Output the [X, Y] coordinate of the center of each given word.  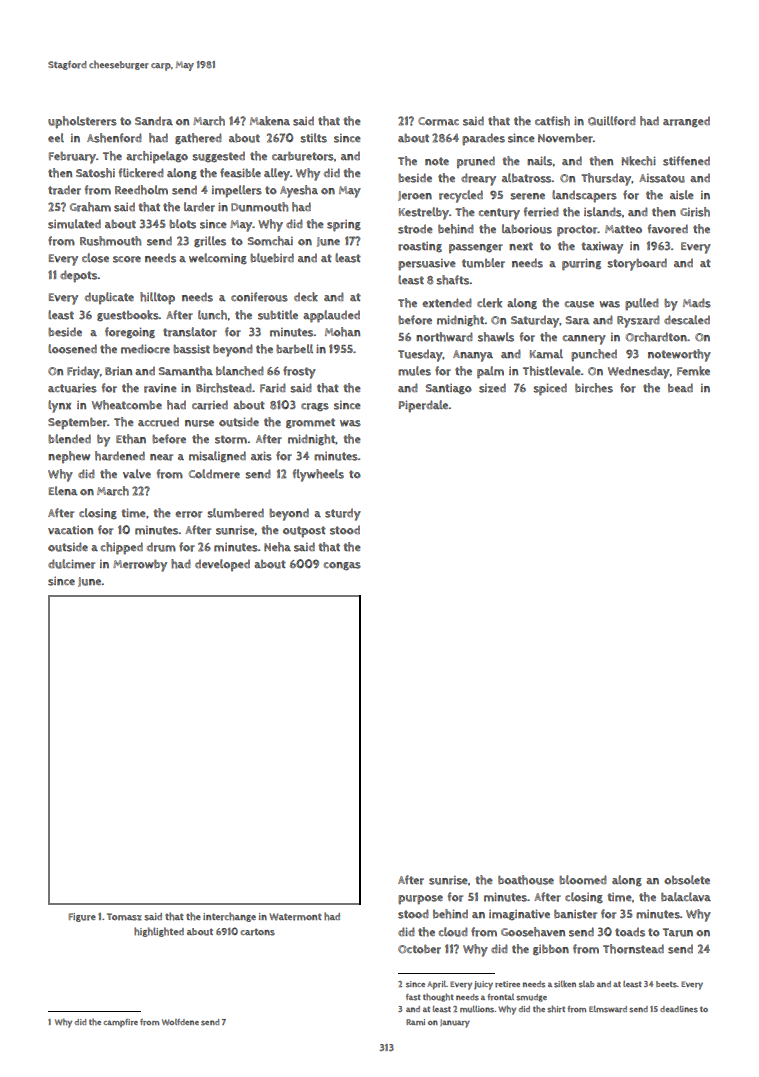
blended [69, 439]
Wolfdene [180, 1022]
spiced [550, 389]
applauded [331, 316]
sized [492, 388]
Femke [693, 371]
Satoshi [95, 173]
